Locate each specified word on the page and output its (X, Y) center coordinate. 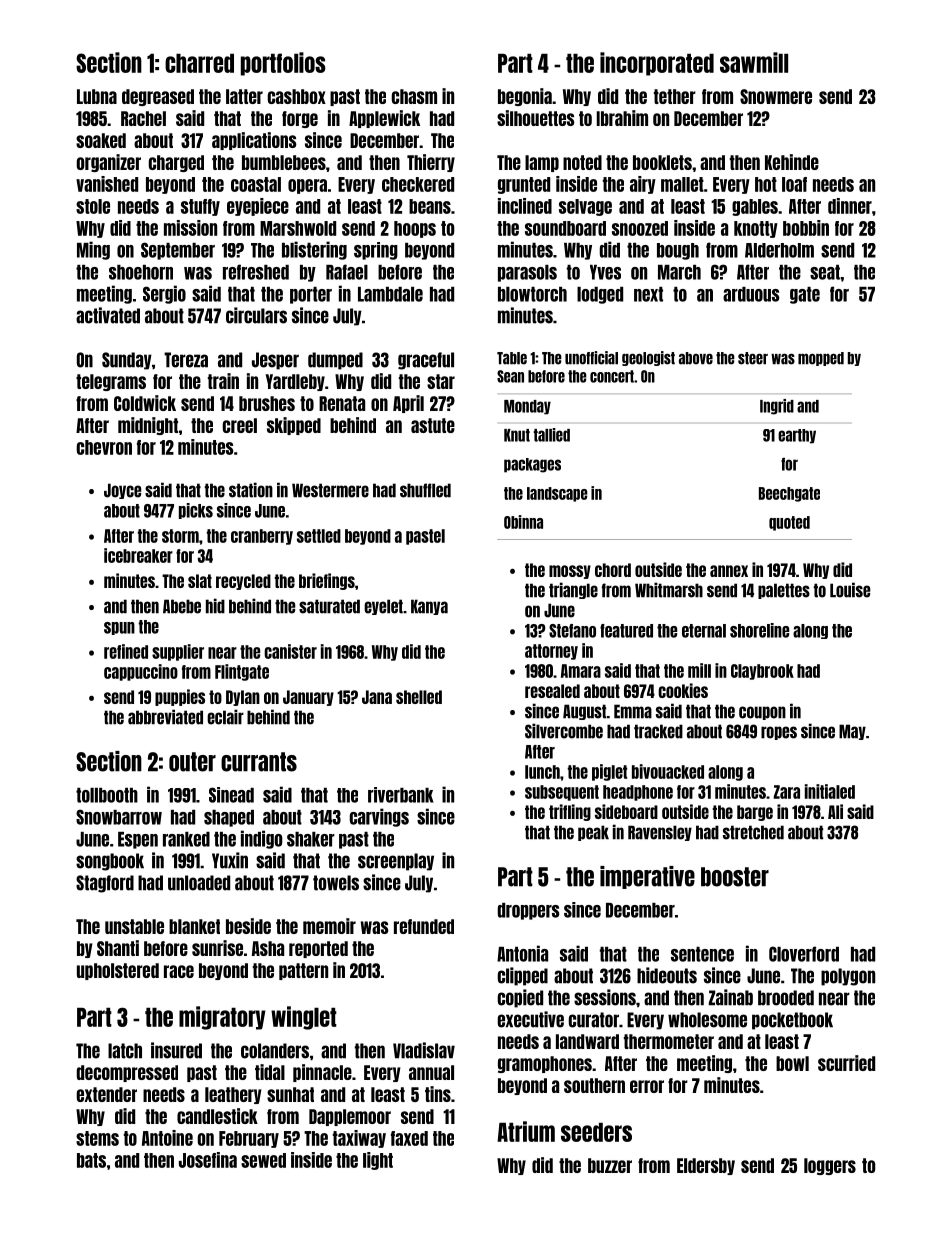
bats (91, 1160)
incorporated (657, 64)
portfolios (283, 64)
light (378, 1161)
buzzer (610, 1165)
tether (675, 96)
